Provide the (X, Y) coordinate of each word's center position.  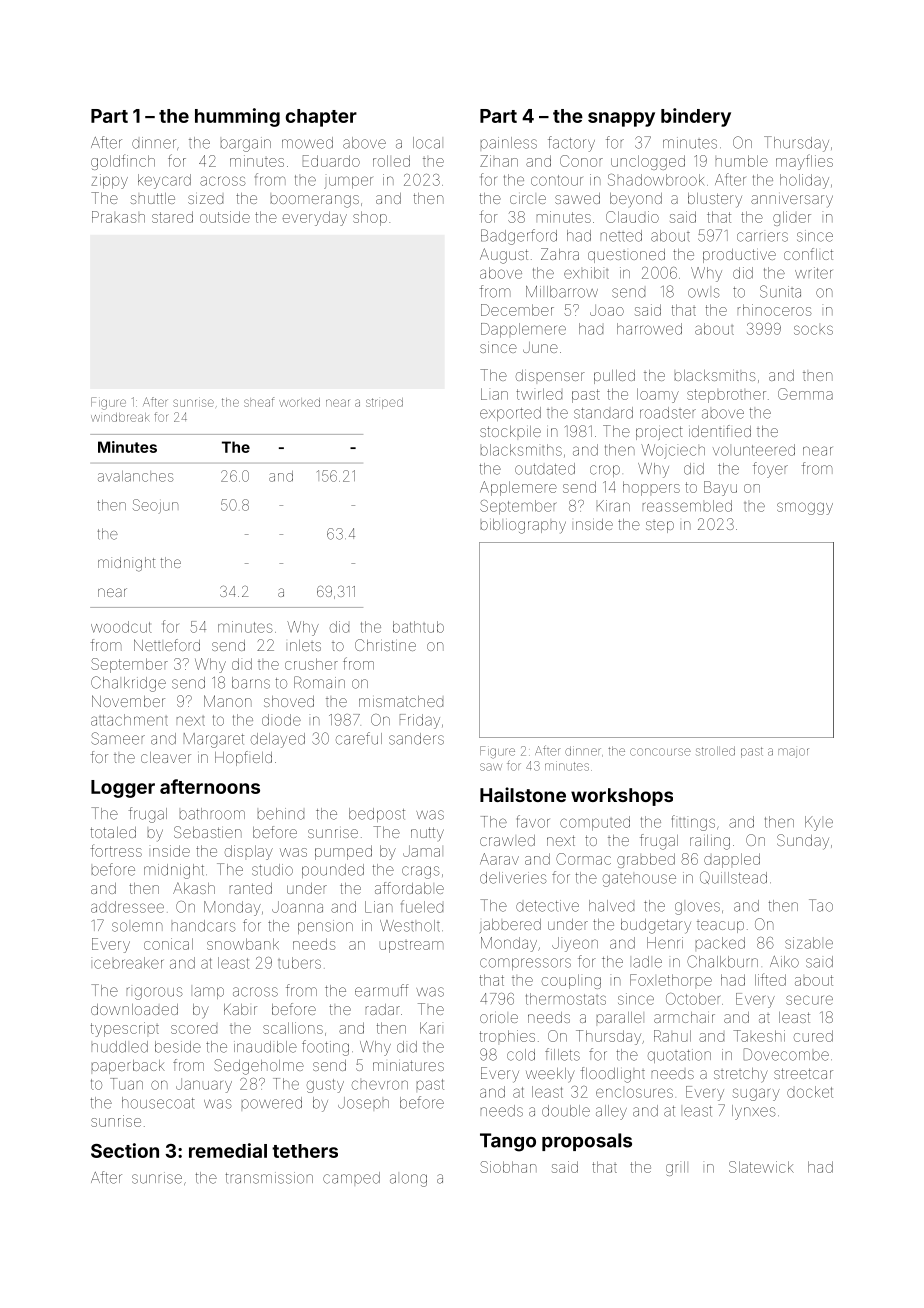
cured (813, 1036)
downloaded (134, 1009)
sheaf (259, 402)
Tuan (126, 1084)
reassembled (687, 506)
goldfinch (123, 162)
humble (742, 161)
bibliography (523, 526)
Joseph (363, 1103)
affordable (409, 888)
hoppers (651, 488)
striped (384, 403)
